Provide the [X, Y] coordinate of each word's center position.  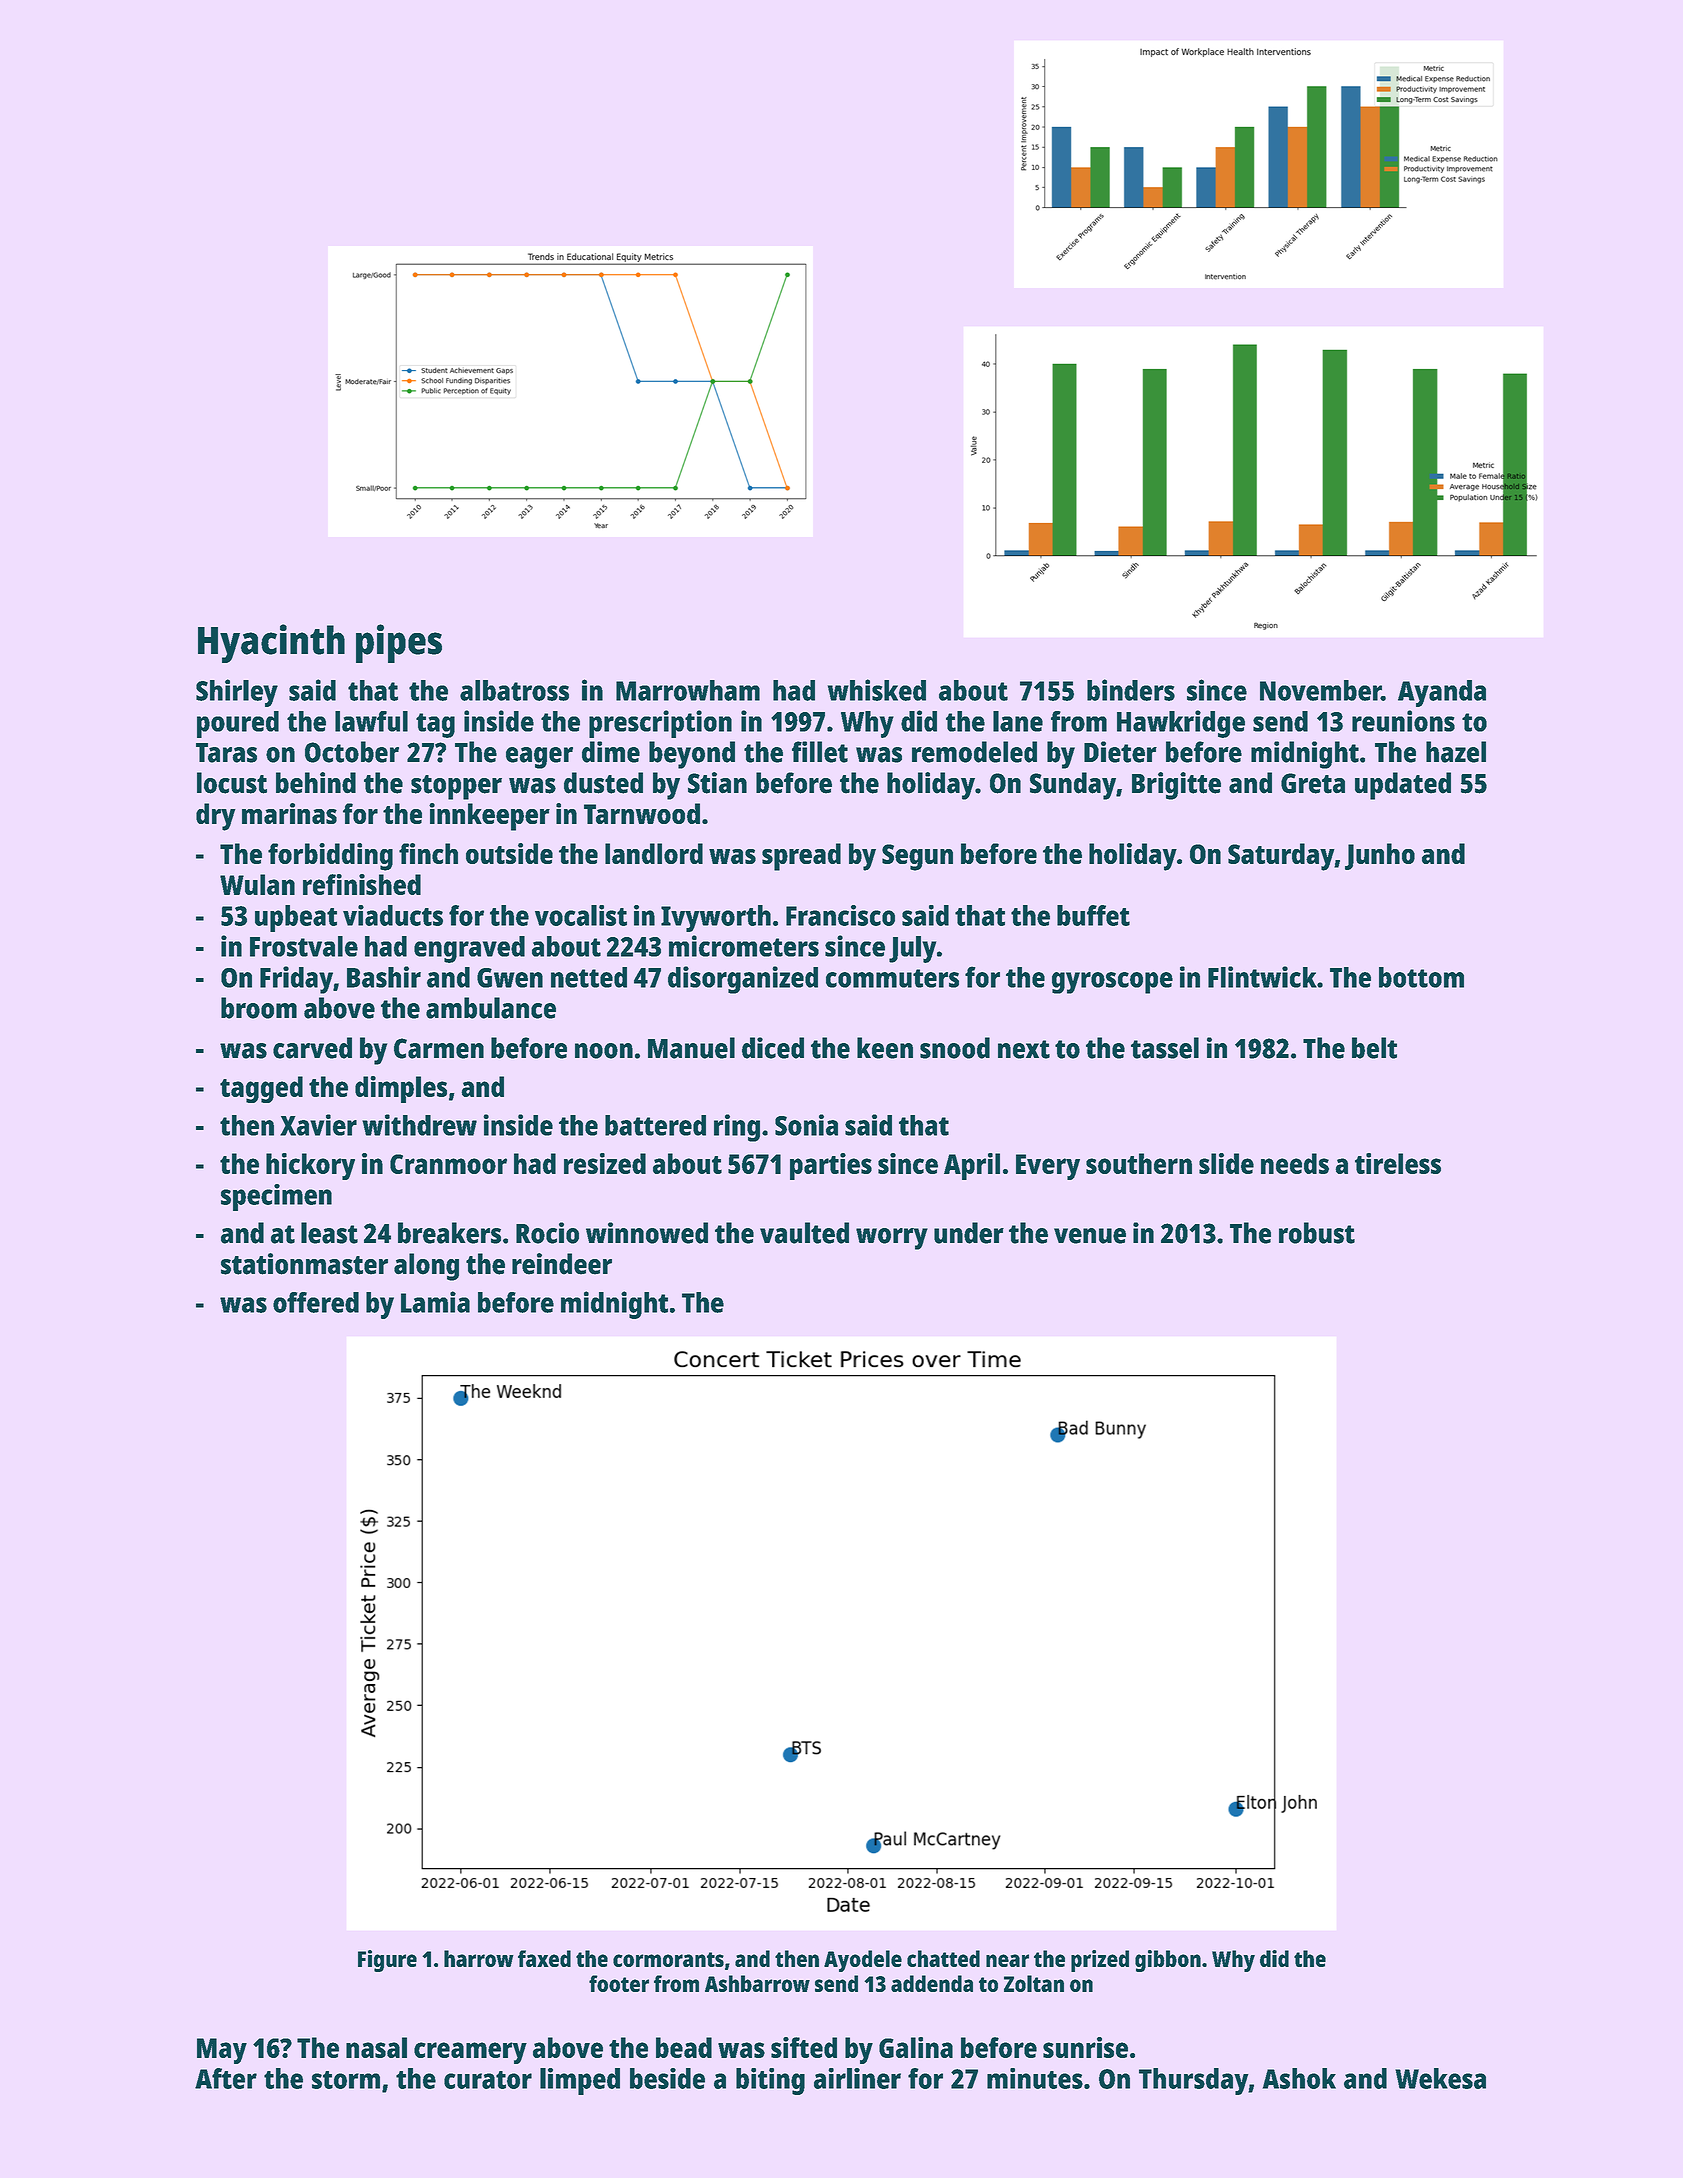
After [226, 2078]
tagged [261, 1089]
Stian [717, 783]
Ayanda [1442, 693]
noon [604, 1051]
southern [1139, 1163]
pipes [399, 643]
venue [1090, 1236]
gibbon [1168, 1961]
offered [316, 1302]
